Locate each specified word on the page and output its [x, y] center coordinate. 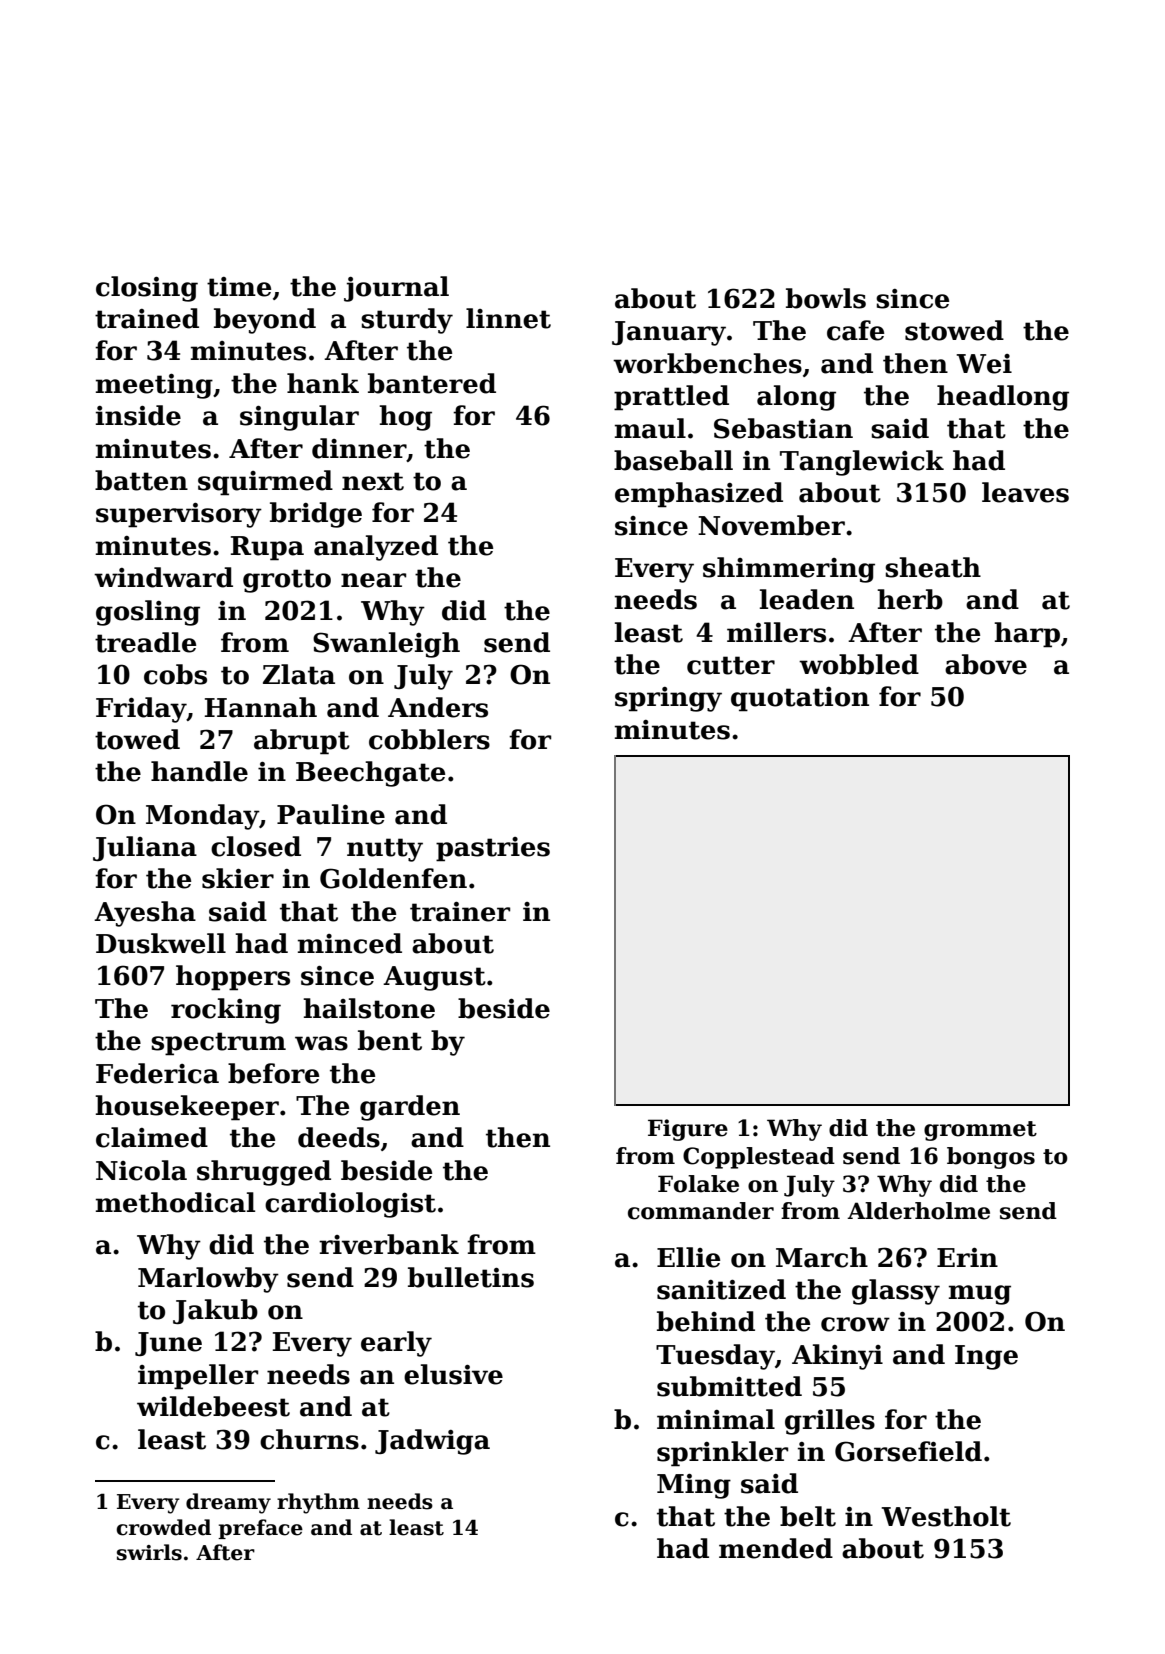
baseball [673, 460]
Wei [984, 364]
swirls [149, 1552]
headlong [1003, 398]
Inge [986, 1357]
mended [776, 1548]
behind [706, 1321]
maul [650, 428]
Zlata [299, 674]
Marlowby [208, 1280]
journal [396, 289]
